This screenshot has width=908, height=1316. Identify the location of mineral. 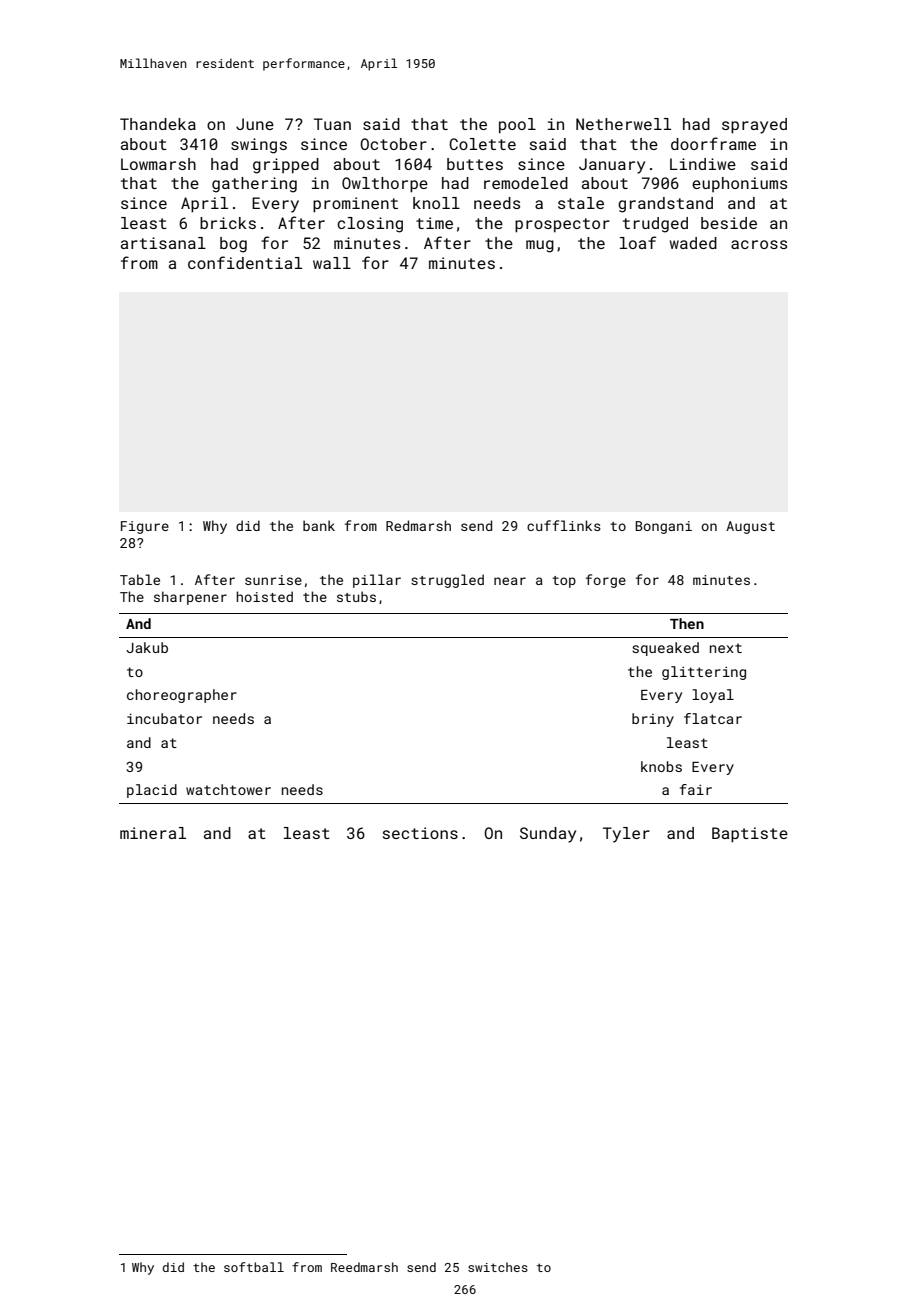
(153, 833).
